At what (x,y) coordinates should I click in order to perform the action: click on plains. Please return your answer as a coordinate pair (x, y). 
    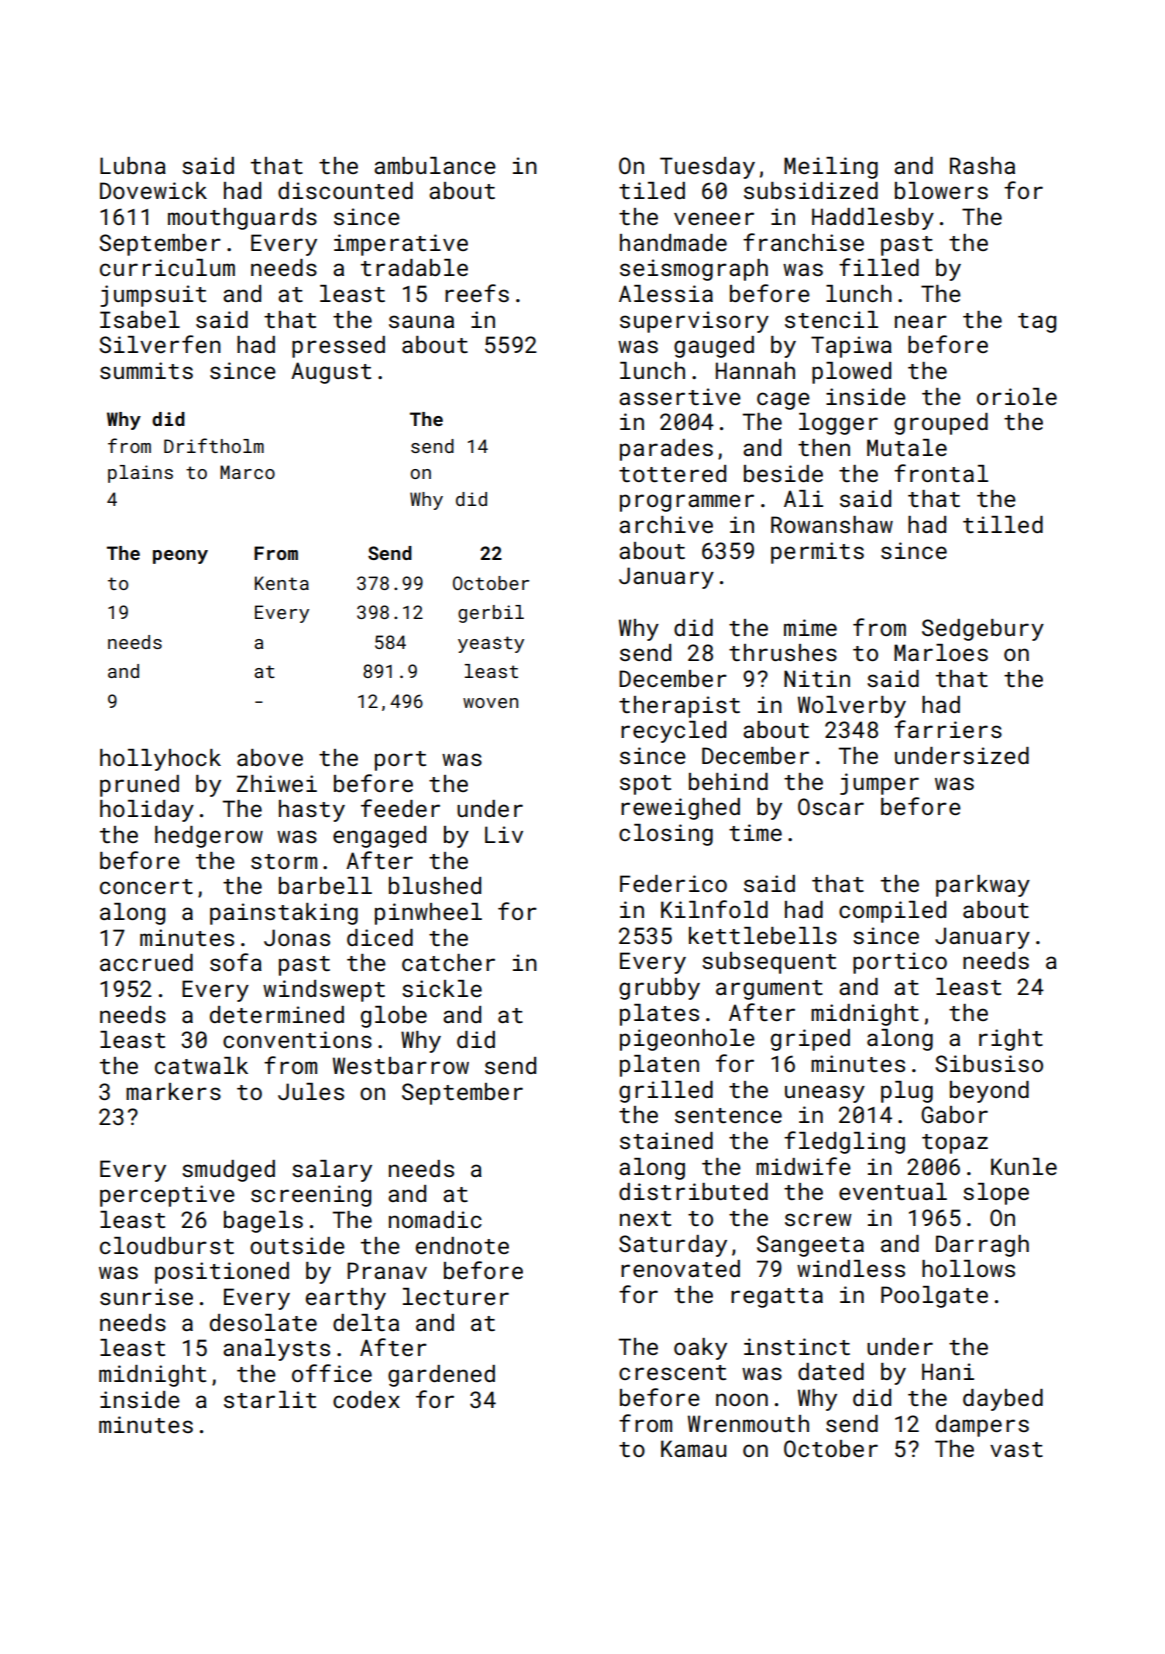
    Looking at the image, I should click on (140, 474).
